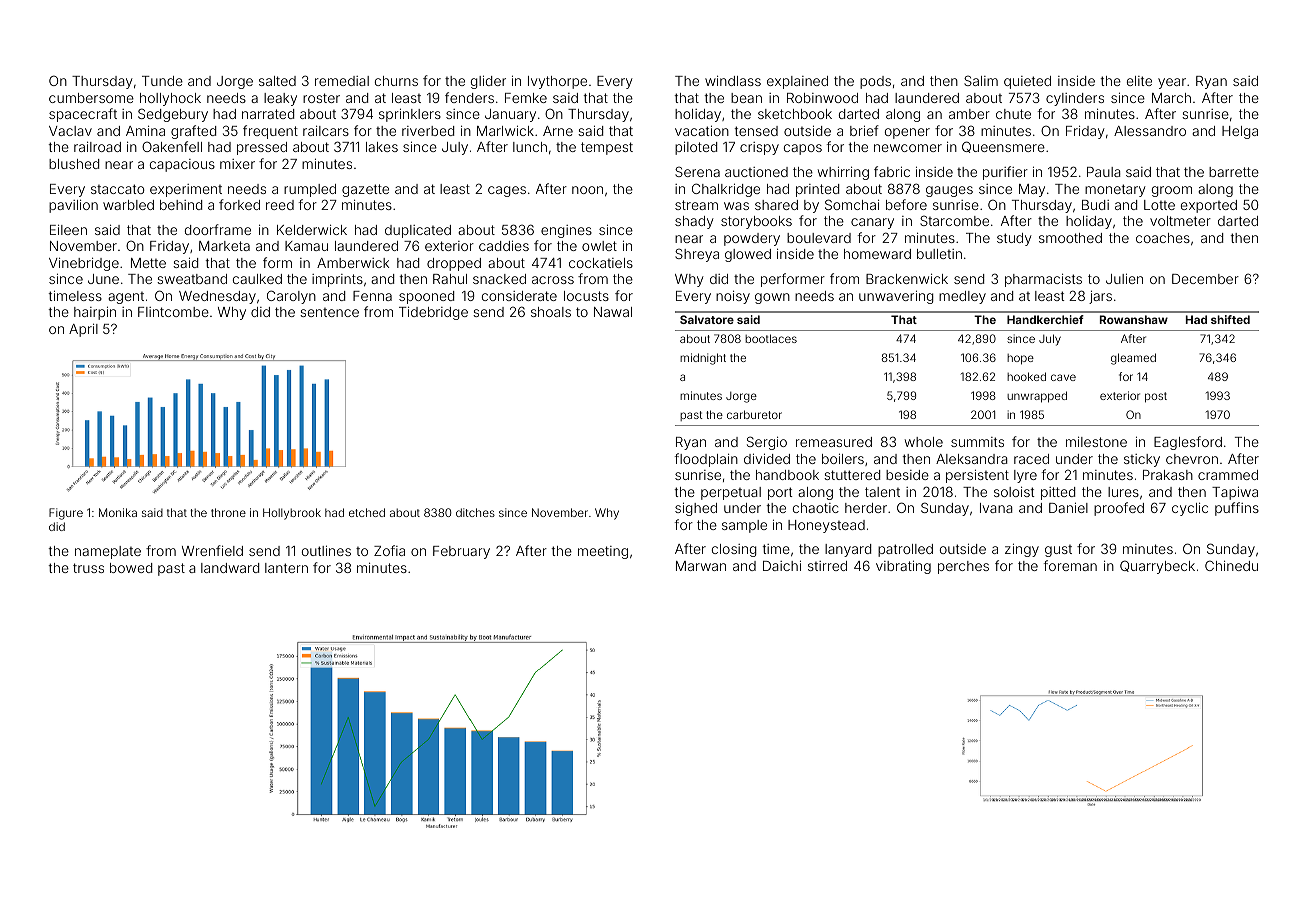  Describe the element at coordinates (526, 98) in the screenshot. I see `Femke` at that location.
